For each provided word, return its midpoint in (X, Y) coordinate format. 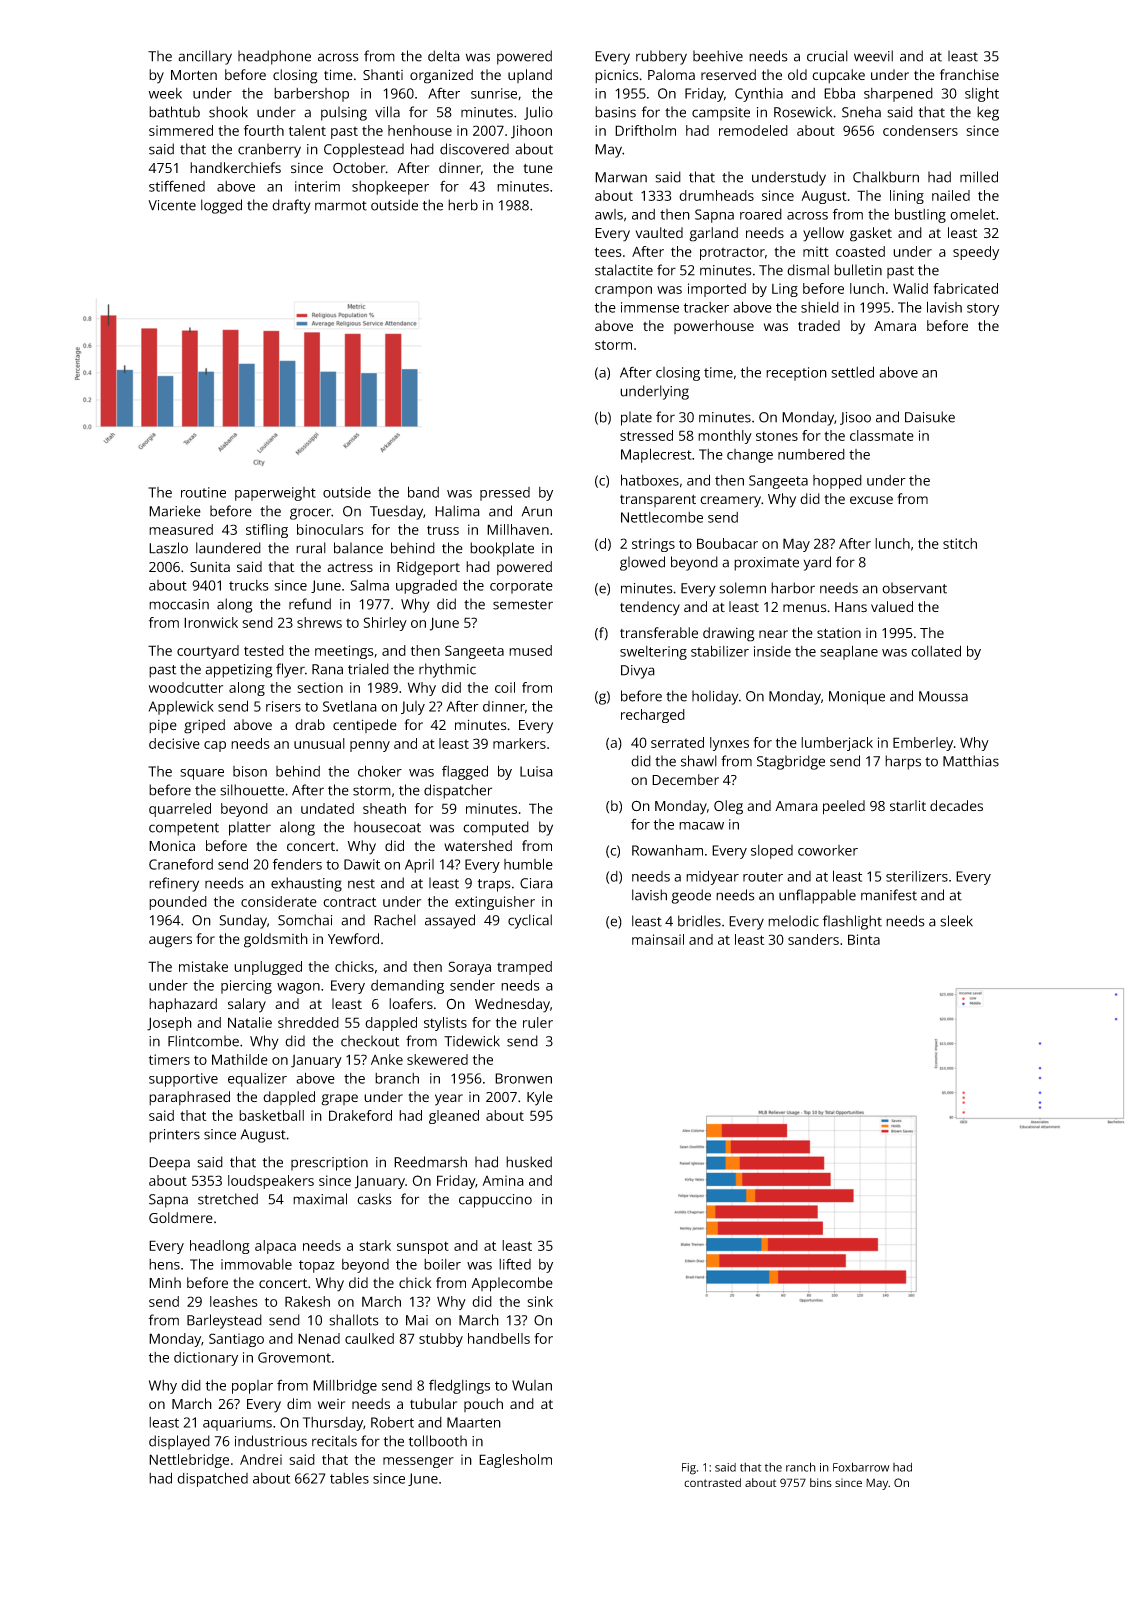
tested (264, 650)
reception (796, 374)
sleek (956, 921)
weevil (873, 56)
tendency (650, 608)
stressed (646, 435)
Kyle (540, 1098)
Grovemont (294, 1357)
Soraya (470, 968)
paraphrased (189, 1098)
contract (349, 902)
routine (203, 492)
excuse (871, 500)
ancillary (205, 57)
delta (444, 56)
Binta (864, 939)
